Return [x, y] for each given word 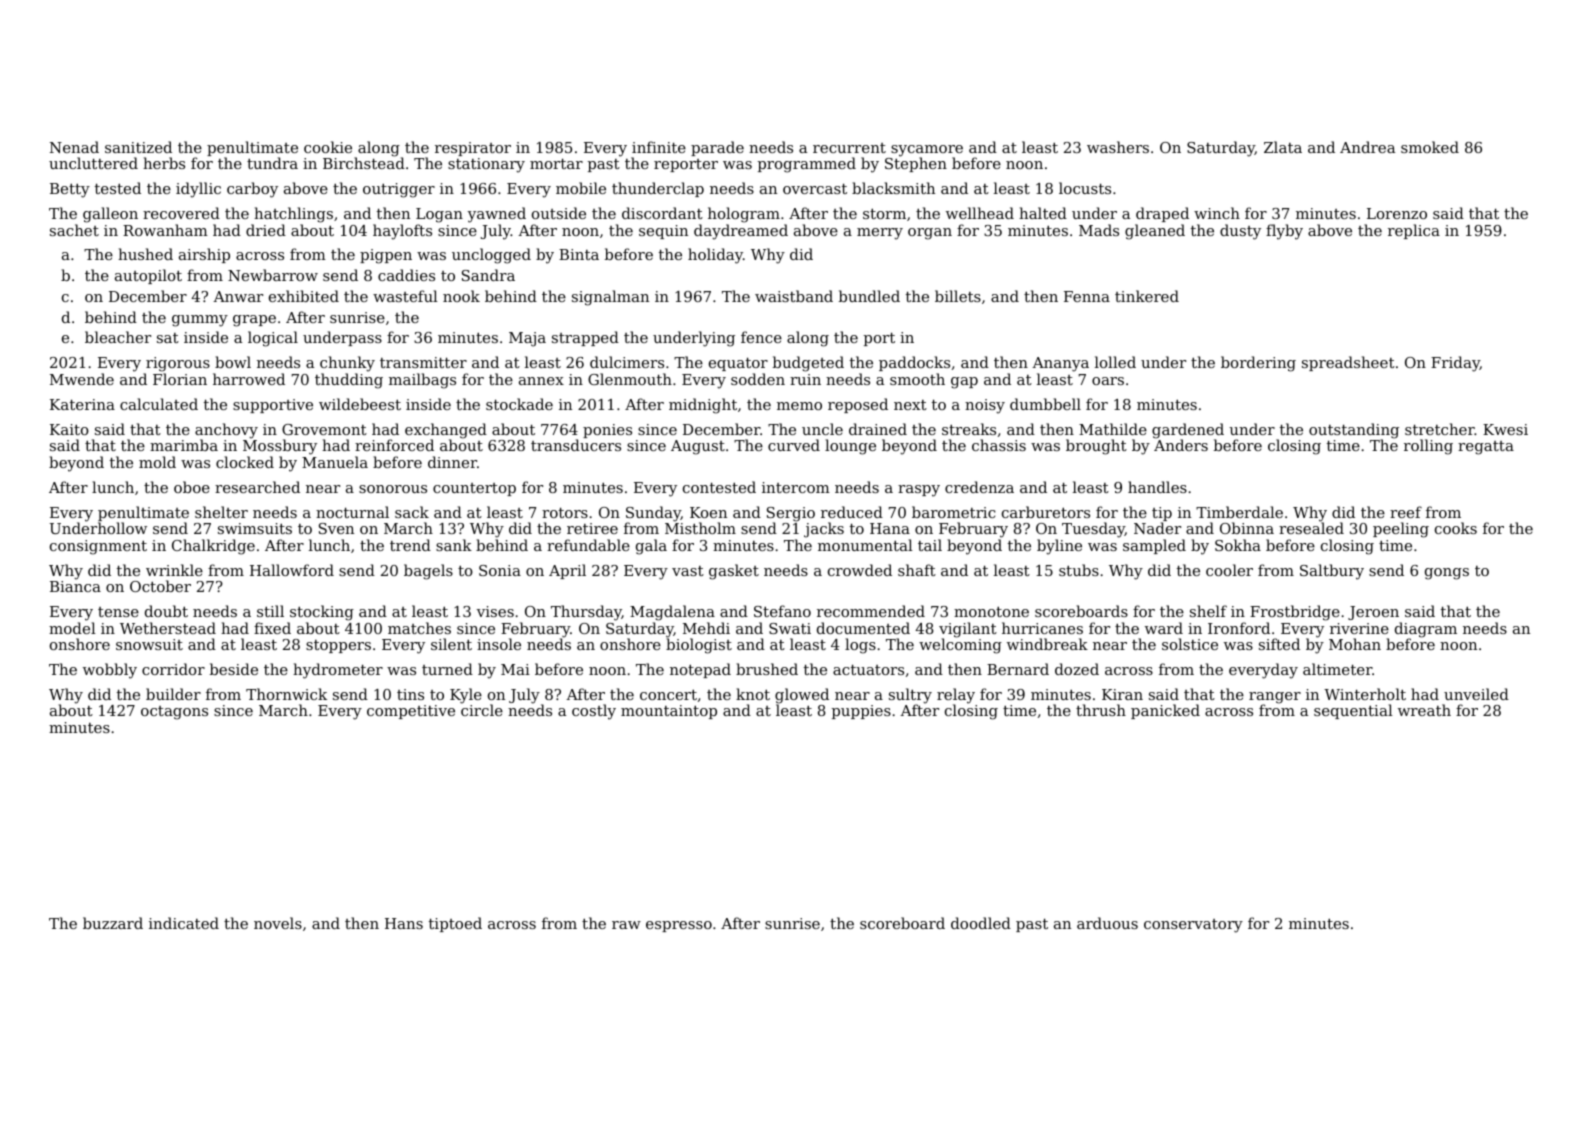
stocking [322, 613]
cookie [328, 147]
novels [278, 923]
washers [1118, 147]
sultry [910, 696]
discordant [662, 213]
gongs [1447, 574]
